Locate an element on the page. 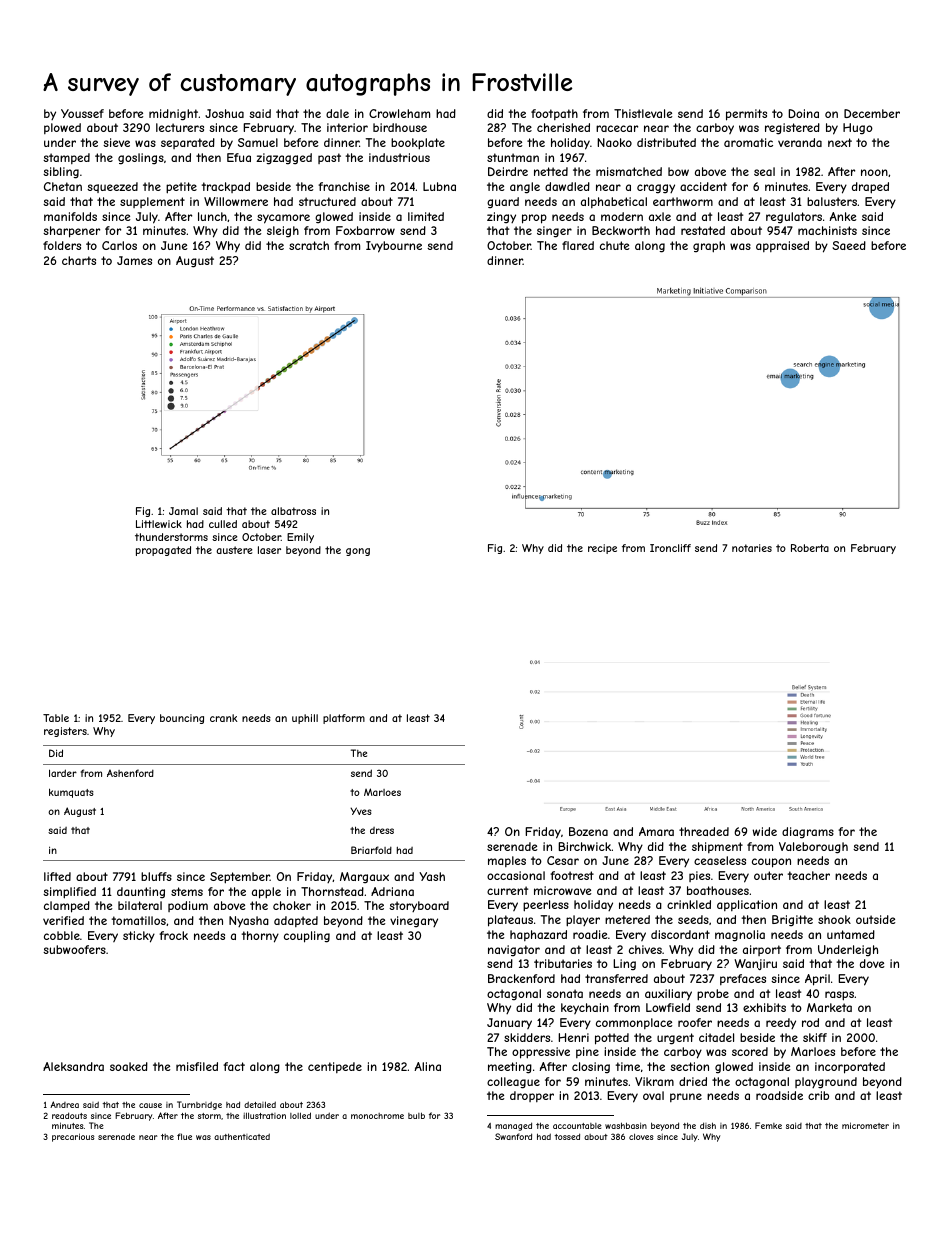 Image resolution: width=952 pixels, height=1233 pixels. Anke is located at coordinates (842, 216).
